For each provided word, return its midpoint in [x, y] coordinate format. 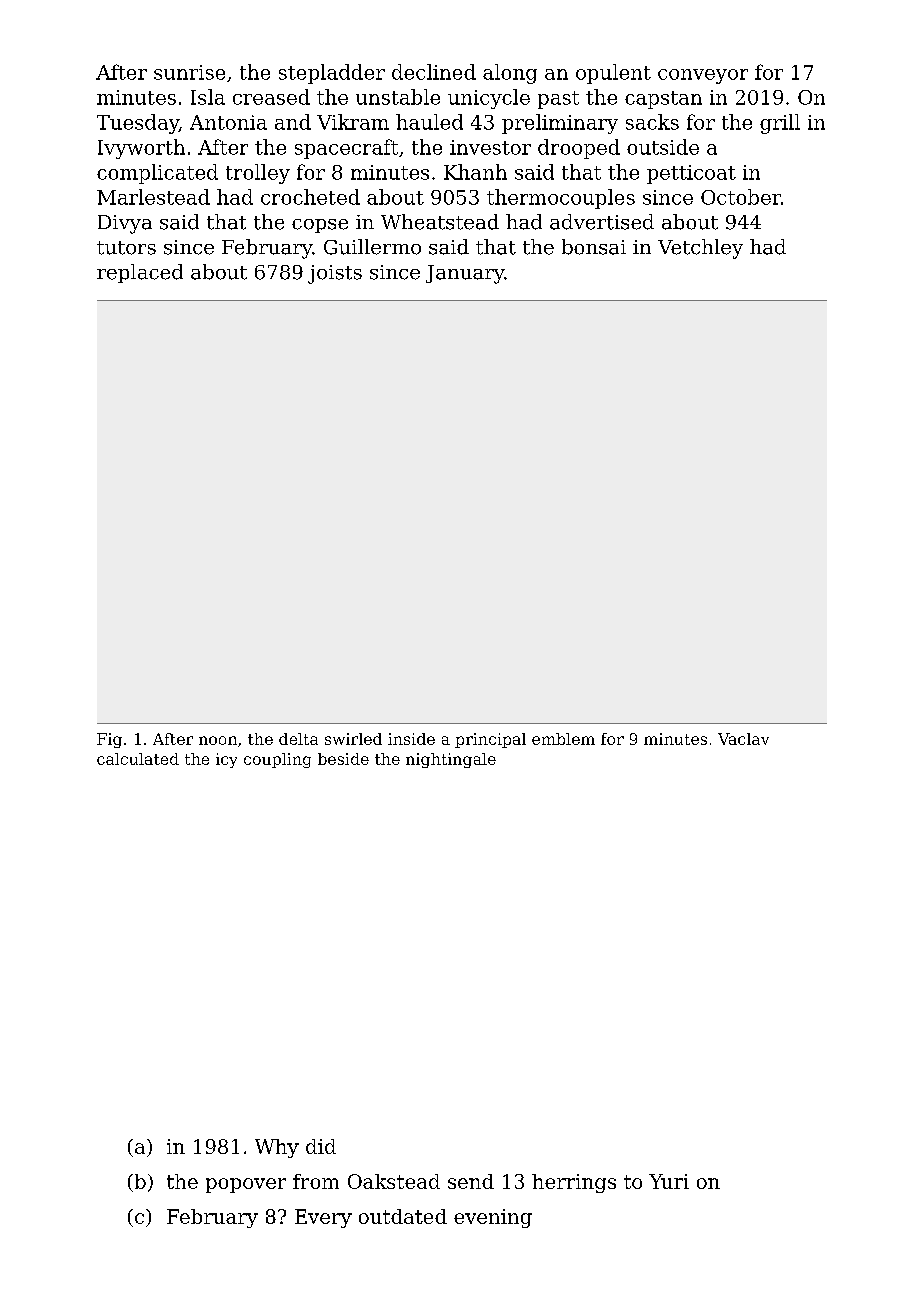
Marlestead [153, 197]
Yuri [669, 1181]
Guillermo [372, 247]
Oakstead [394, 1181]
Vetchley [700, 249]
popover [246, 1185]
